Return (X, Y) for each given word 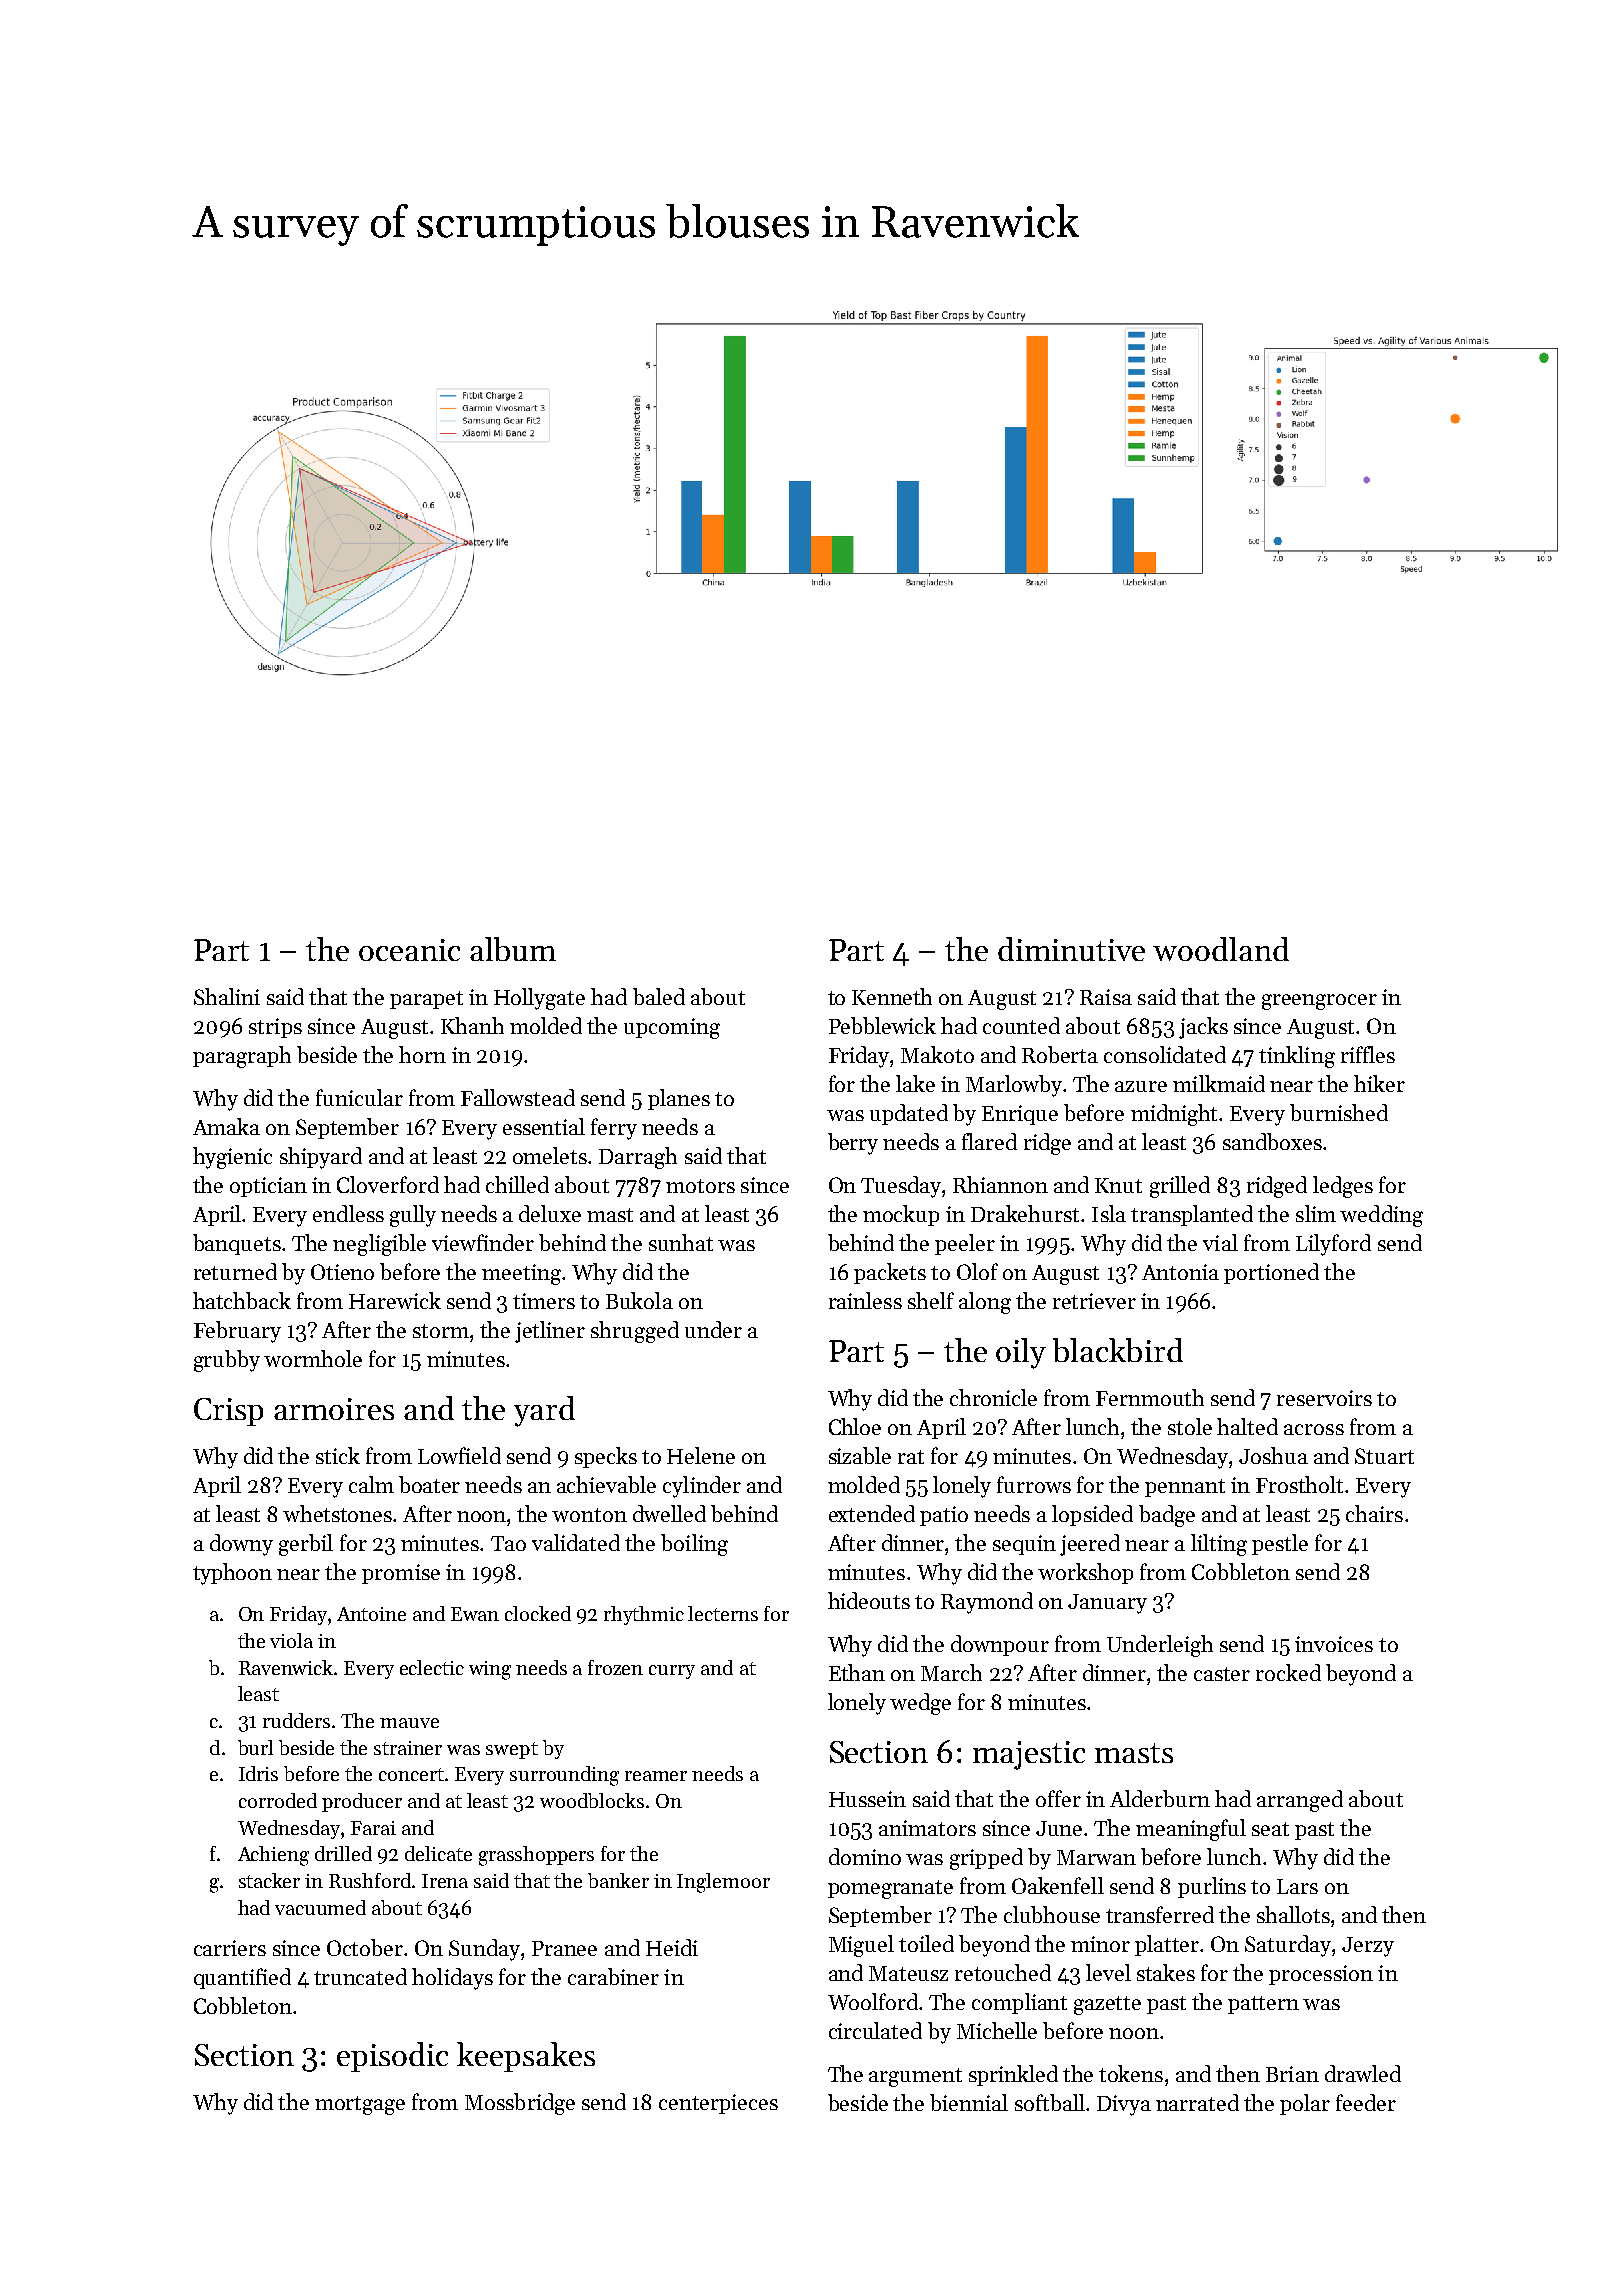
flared (989, 1141)
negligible (379, 1245)
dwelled (669, 1513)
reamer (656, 1776)
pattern (1263, 2005)
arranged (1300, 1801)
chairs (1374, 1513)
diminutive (1071, 949)
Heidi (672, 1947)
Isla (1109, 1213)
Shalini (227, 996)
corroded (278, 1800)
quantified (242, 1978)
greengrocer (1319, 1002)
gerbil (306, 1545)
